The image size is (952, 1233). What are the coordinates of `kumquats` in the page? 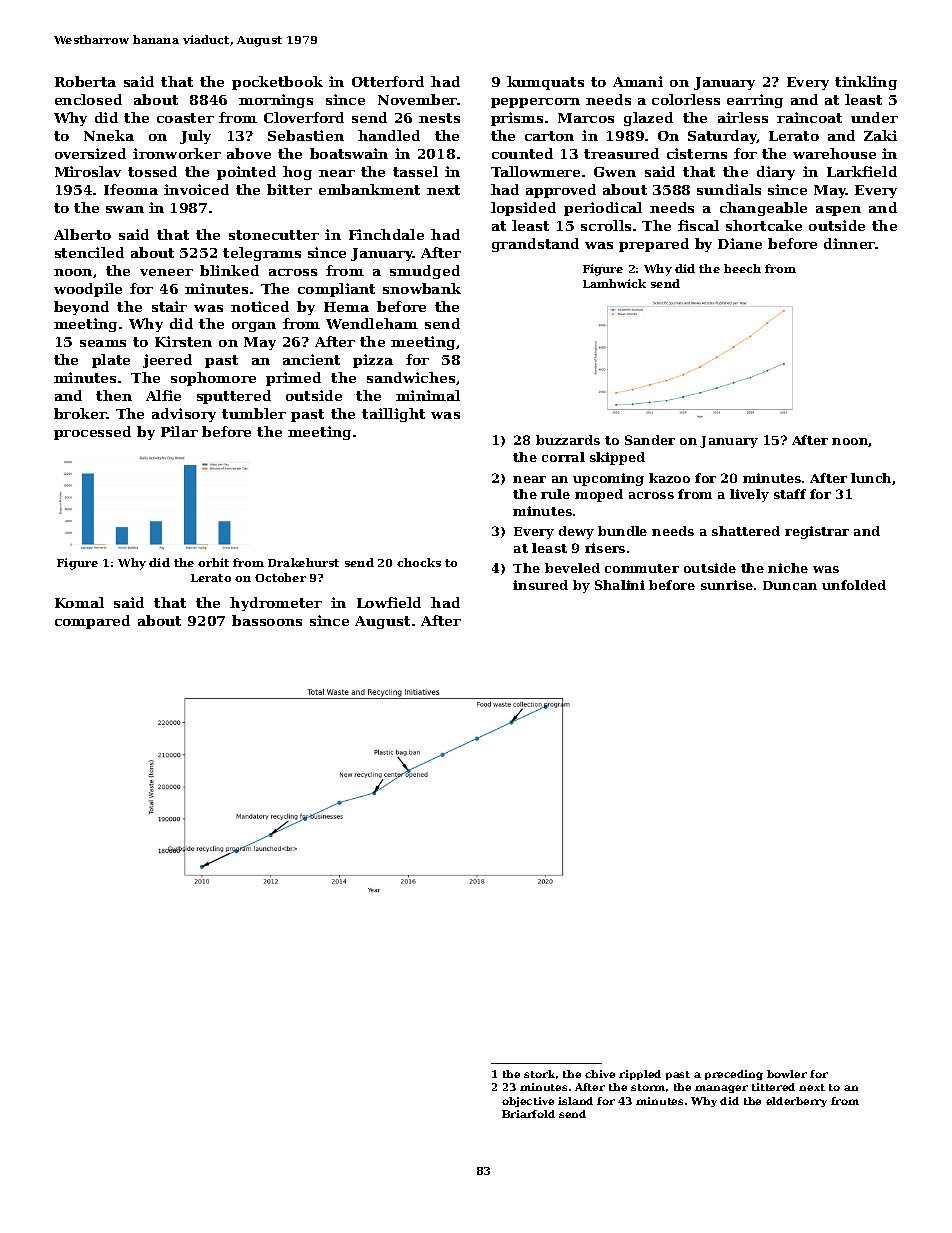 It's located at (545, 83).
